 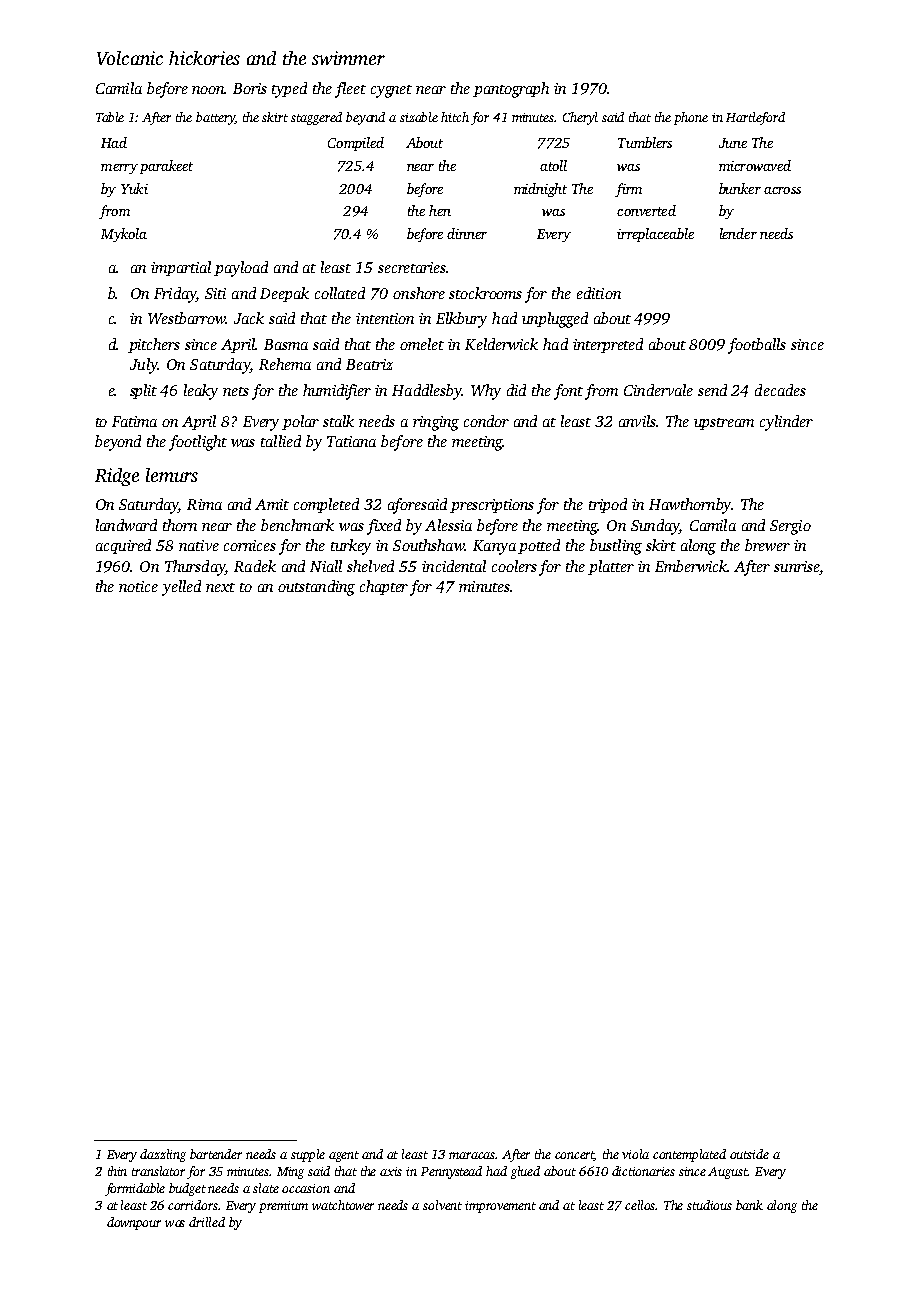 I want to click on Hartleford, so click(x=755, y=118).
